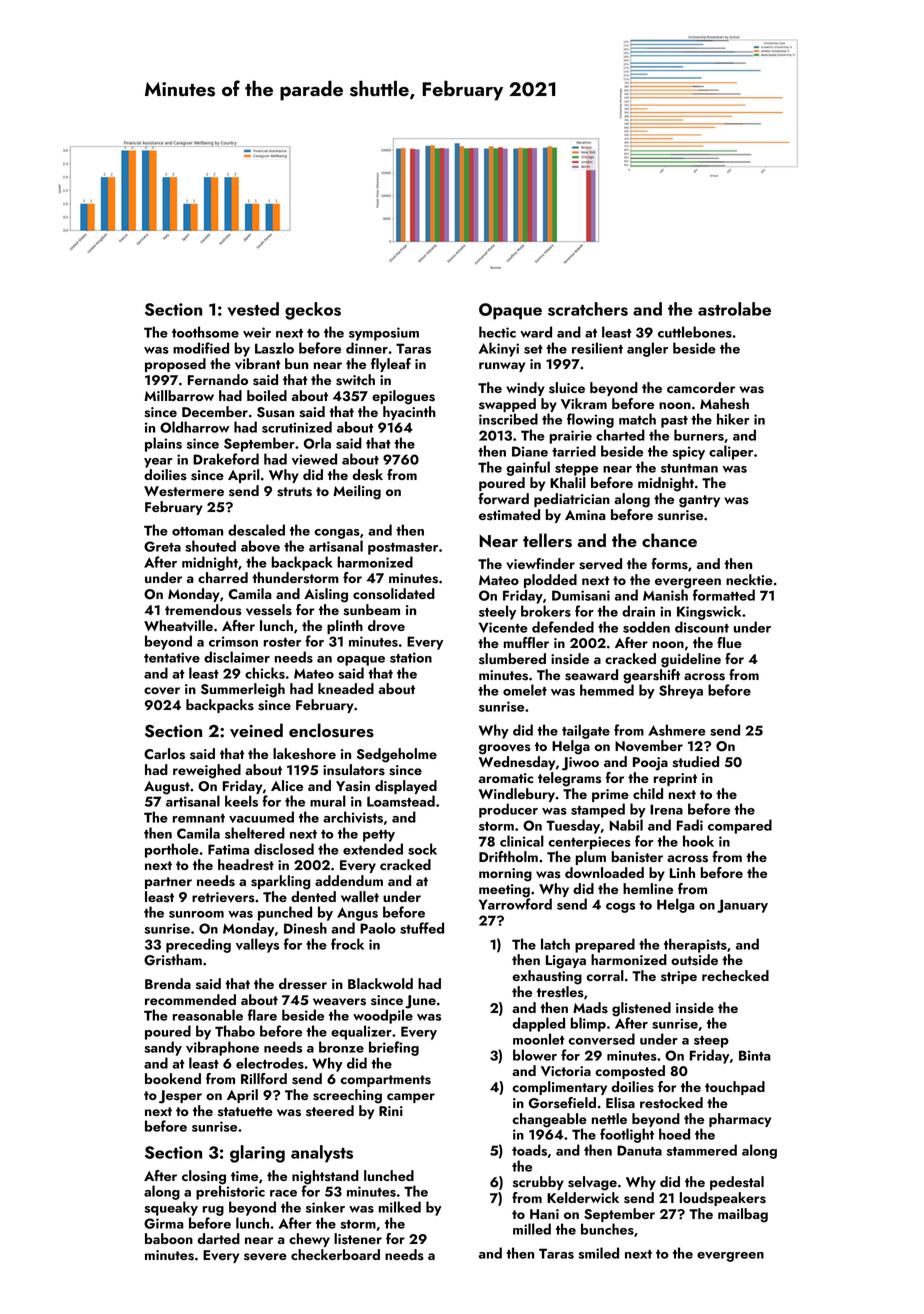 The width and height of the screenshot is (924, 1314). I want to click on stammered, so click(702, 1150).
